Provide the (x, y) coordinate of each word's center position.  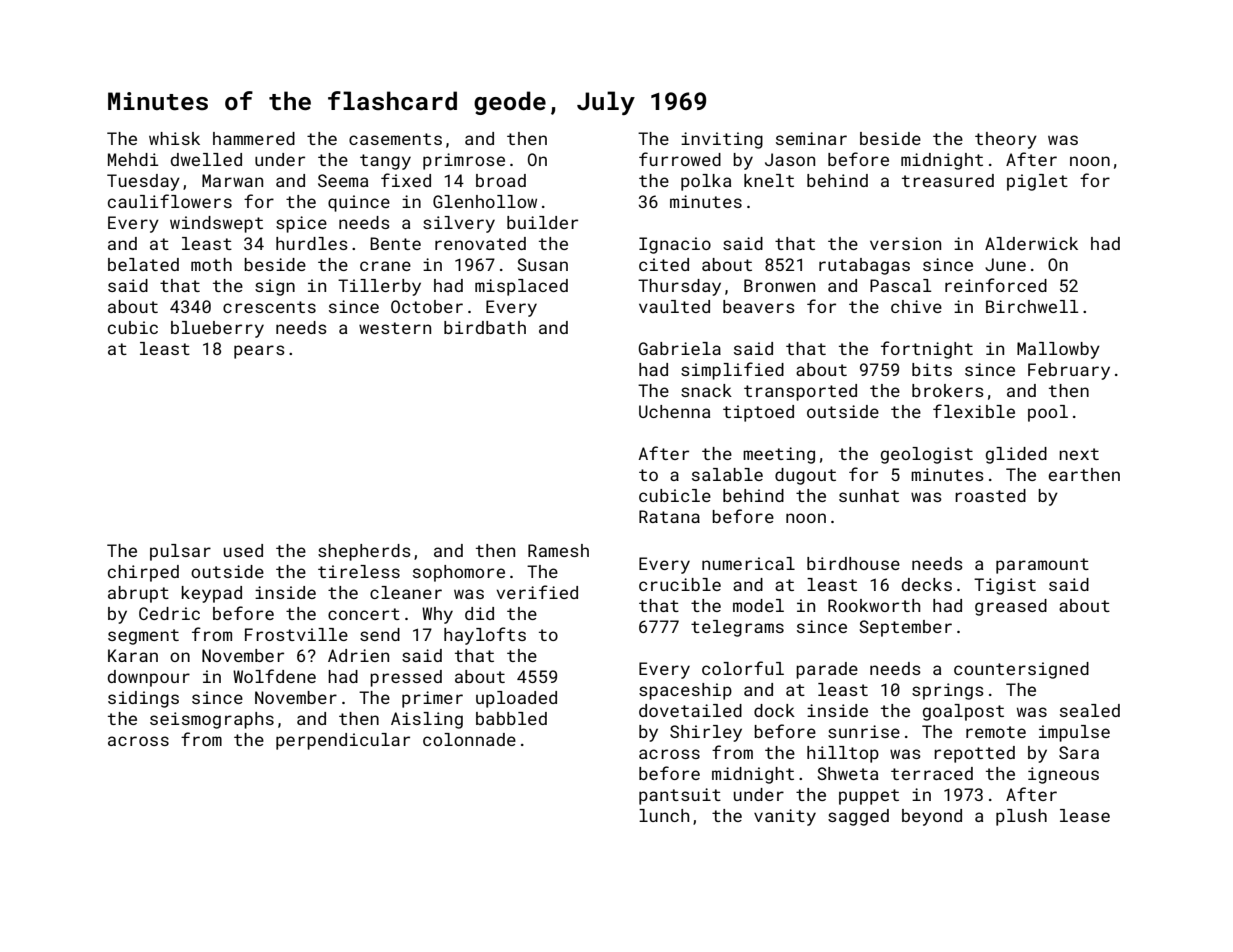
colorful (743, 668)
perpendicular (343, 741)
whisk (174, 138)
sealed (1090, 710)
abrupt (138, 594)
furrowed (680, 159)
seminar (811, 138)
